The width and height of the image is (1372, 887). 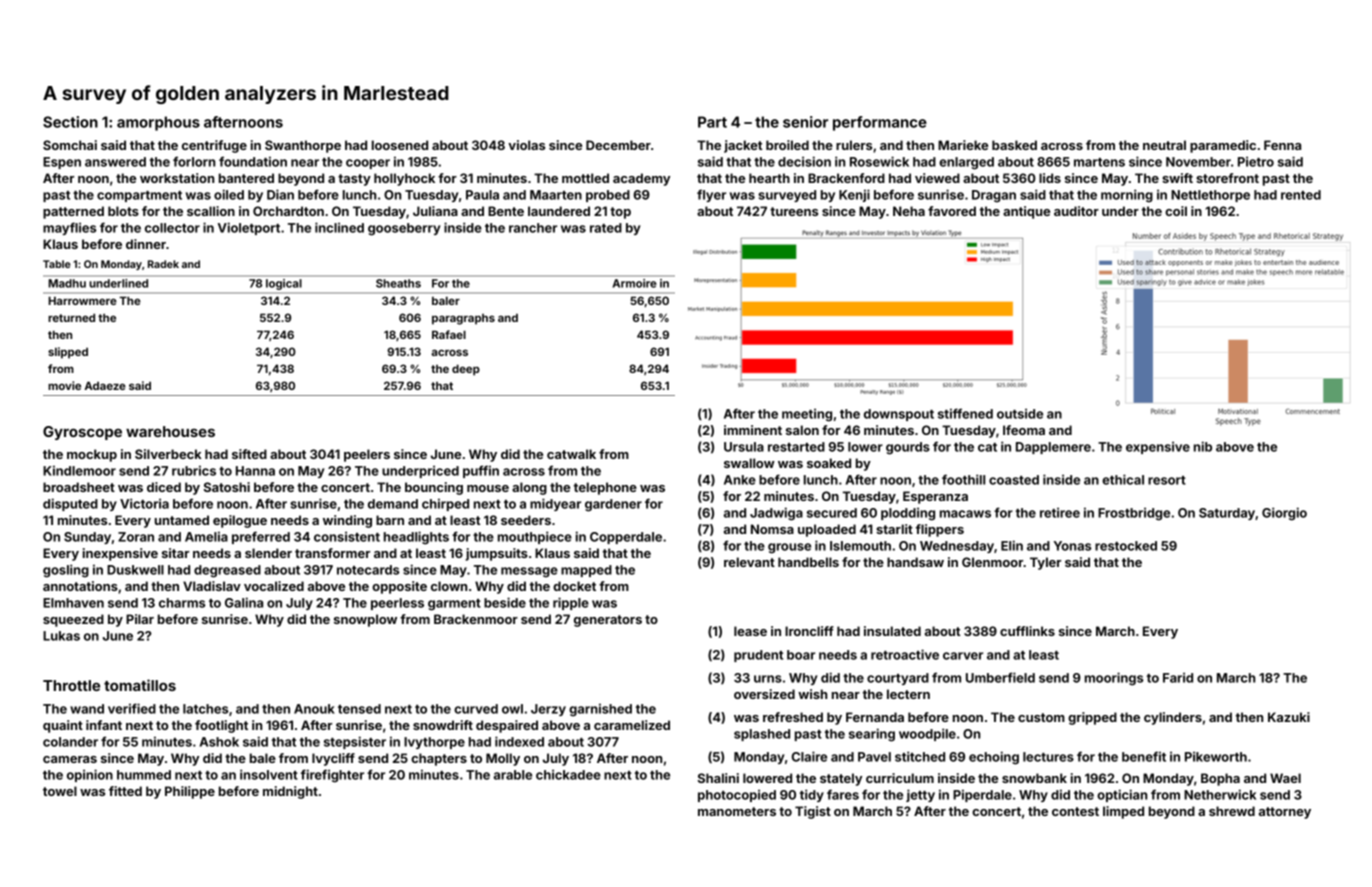 What do you see at coordinates (1053, 448) in the image?
I see `Dapplemere` at bounding box center [1053, 448].
